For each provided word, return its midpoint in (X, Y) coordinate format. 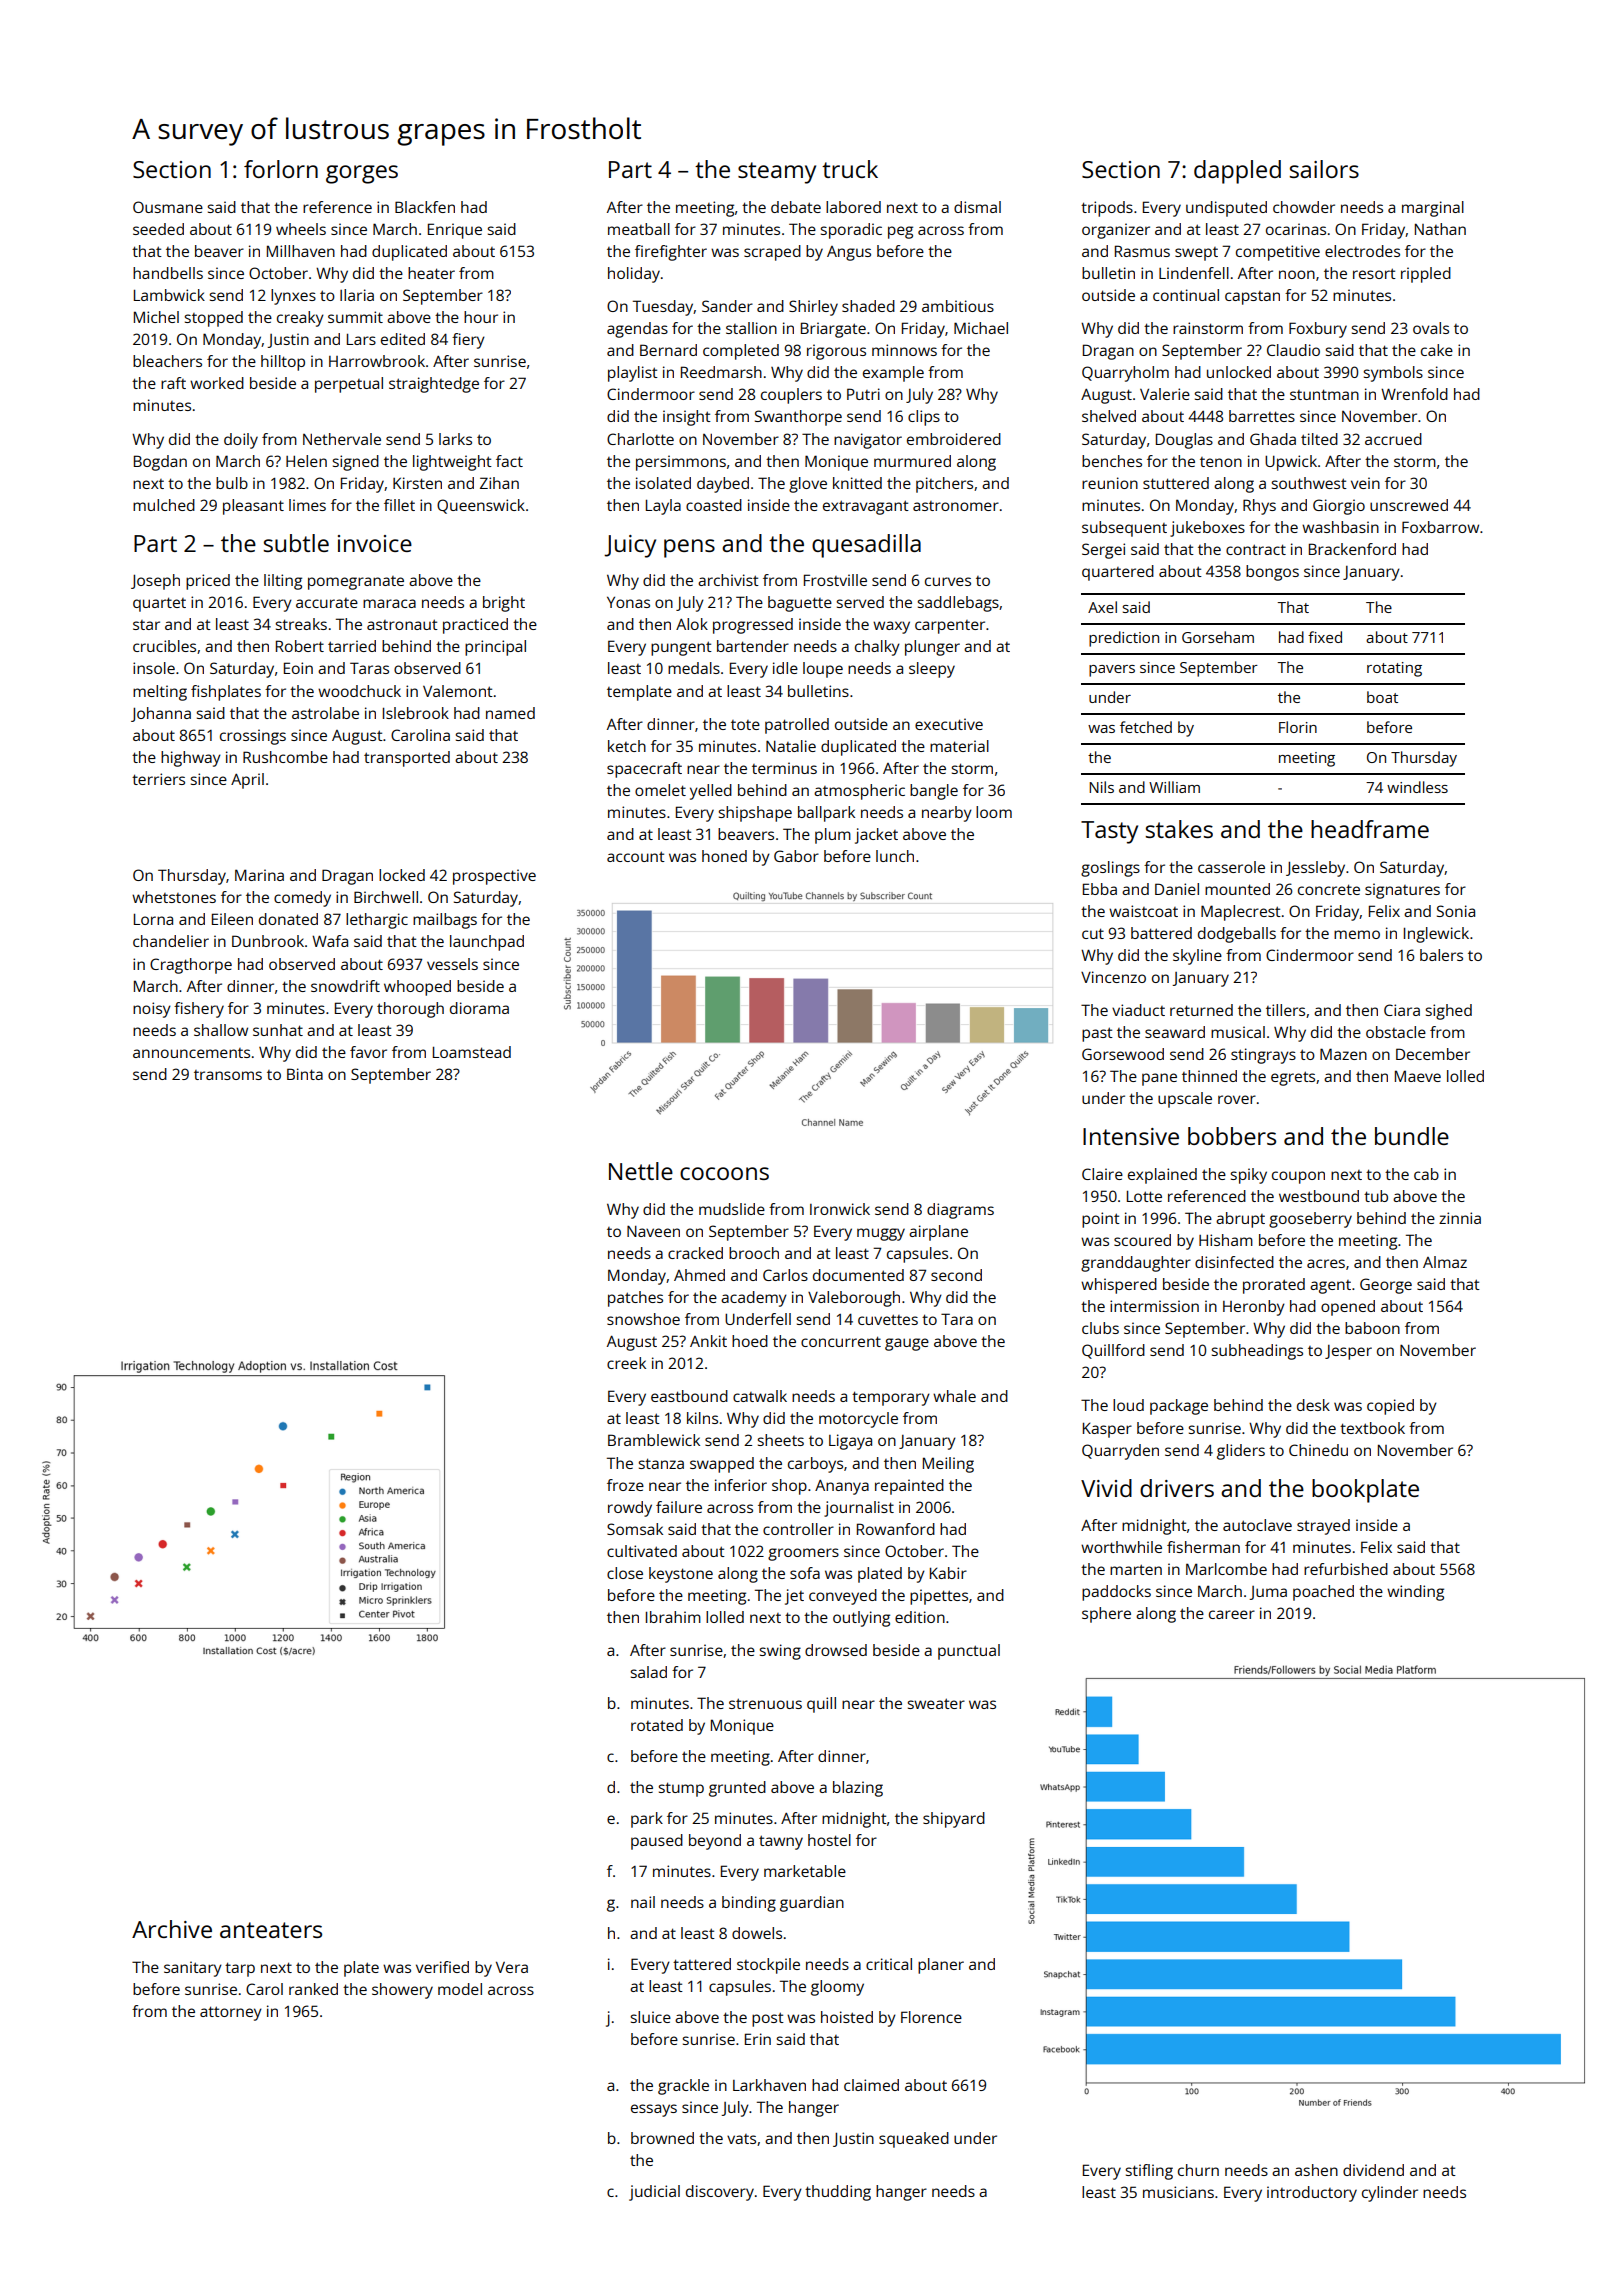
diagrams (960, 1211)
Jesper (1348, 1352)
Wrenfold (1414, 394)
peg (900, 232)
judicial (654, 2193)
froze (625, 1485)
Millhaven (301, 251)
